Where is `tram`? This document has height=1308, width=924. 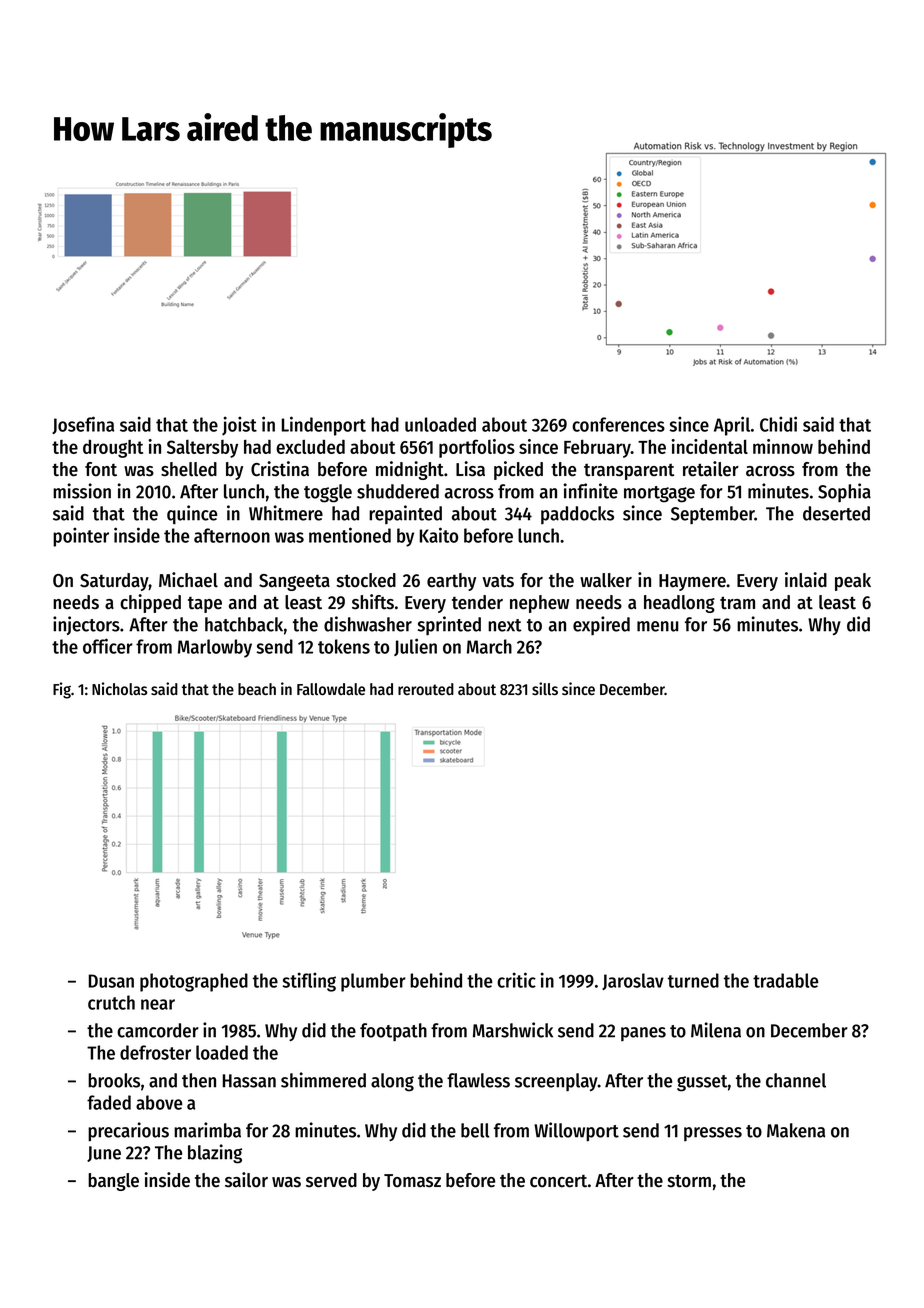
tram is located at coordinates (737, 603).
